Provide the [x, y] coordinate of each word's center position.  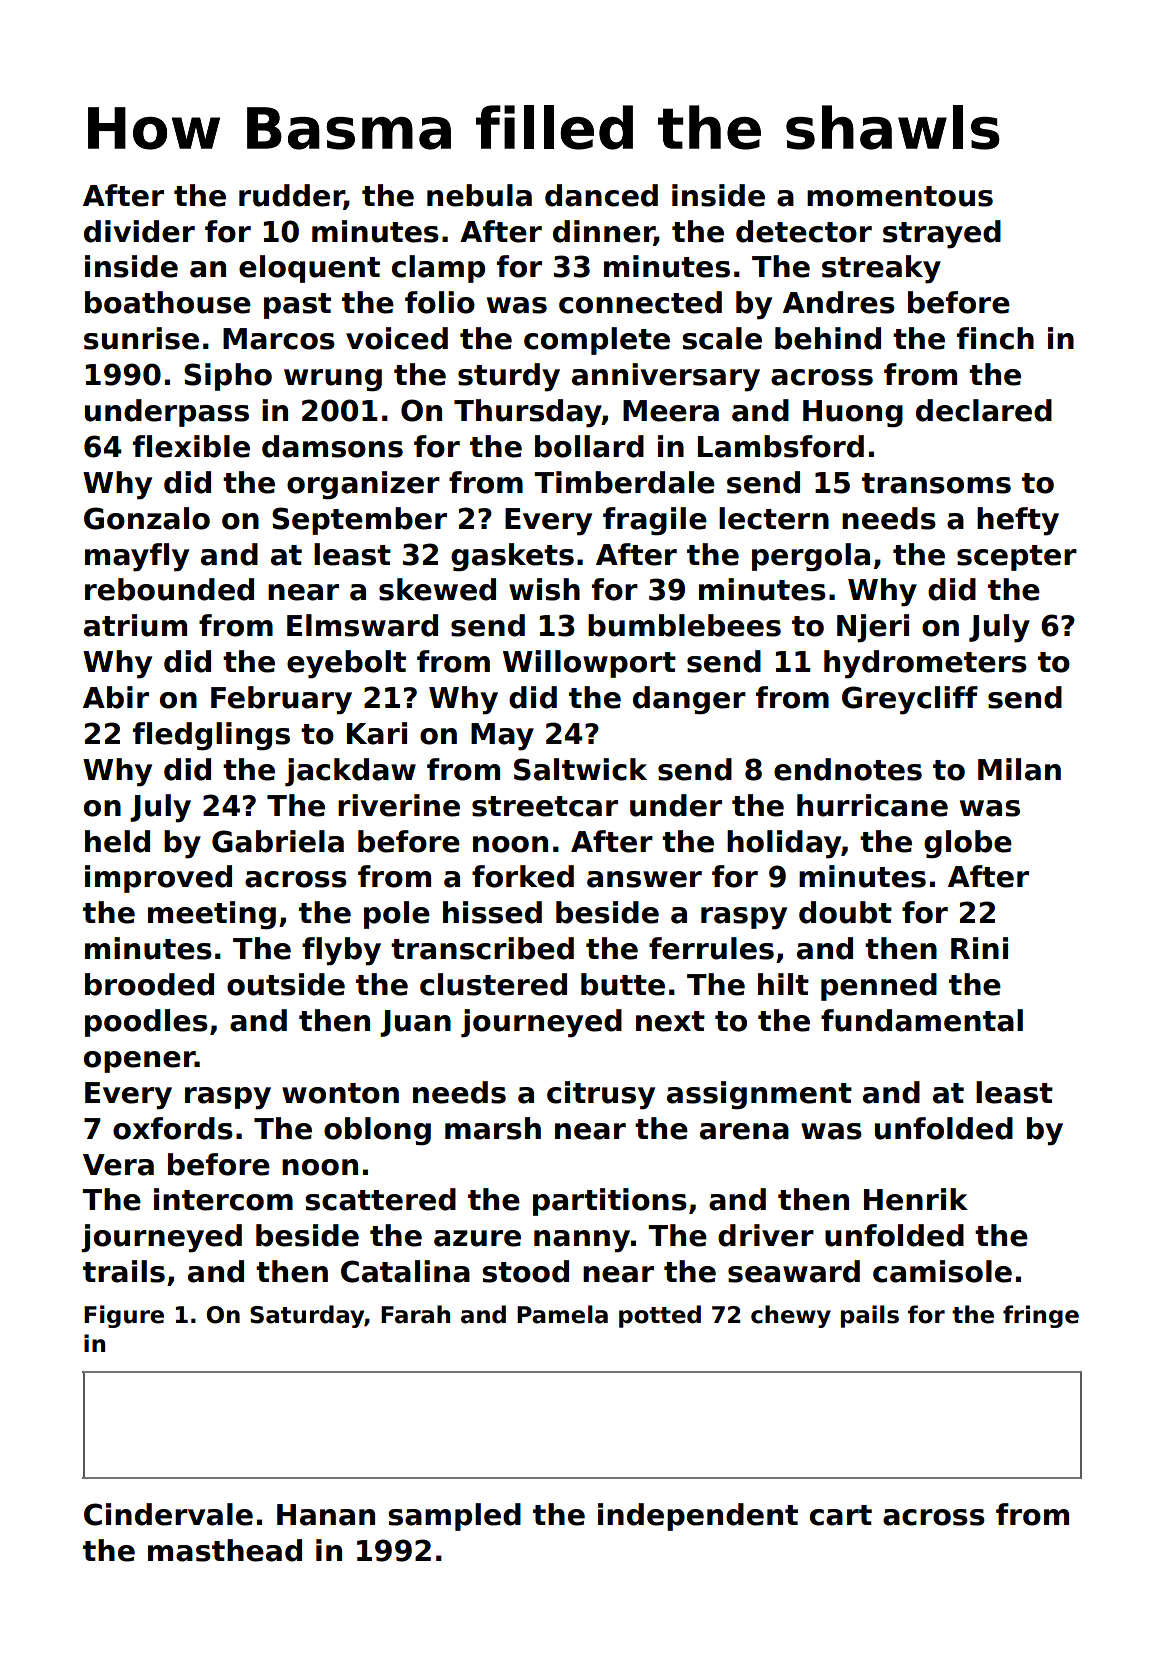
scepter [1017, 558]
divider [139, 231]
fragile [655, 521]
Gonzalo [147, 518]
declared [984, 410]
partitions [610, 1202]
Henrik [916, 1199]
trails [124, 1271]
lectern [774, 518]
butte [623, 984]
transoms [936, 483]
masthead [225, 1550]
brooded [149, 984]
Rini [979, 948]
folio [440, 302]
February [281, 700]
